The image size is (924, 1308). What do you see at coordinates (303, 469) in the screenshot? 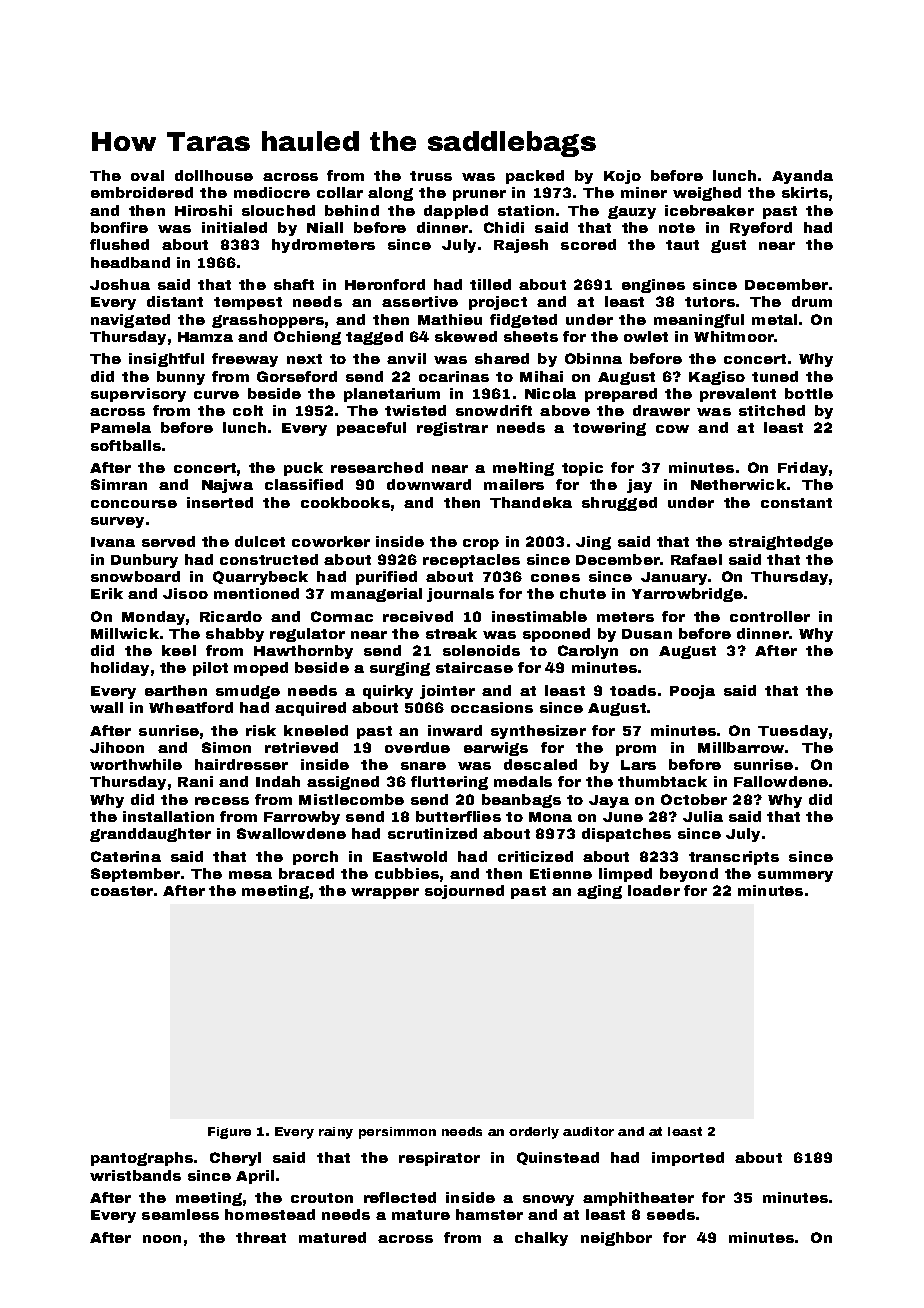
I see `puck` at bounding box center [303, 469].
